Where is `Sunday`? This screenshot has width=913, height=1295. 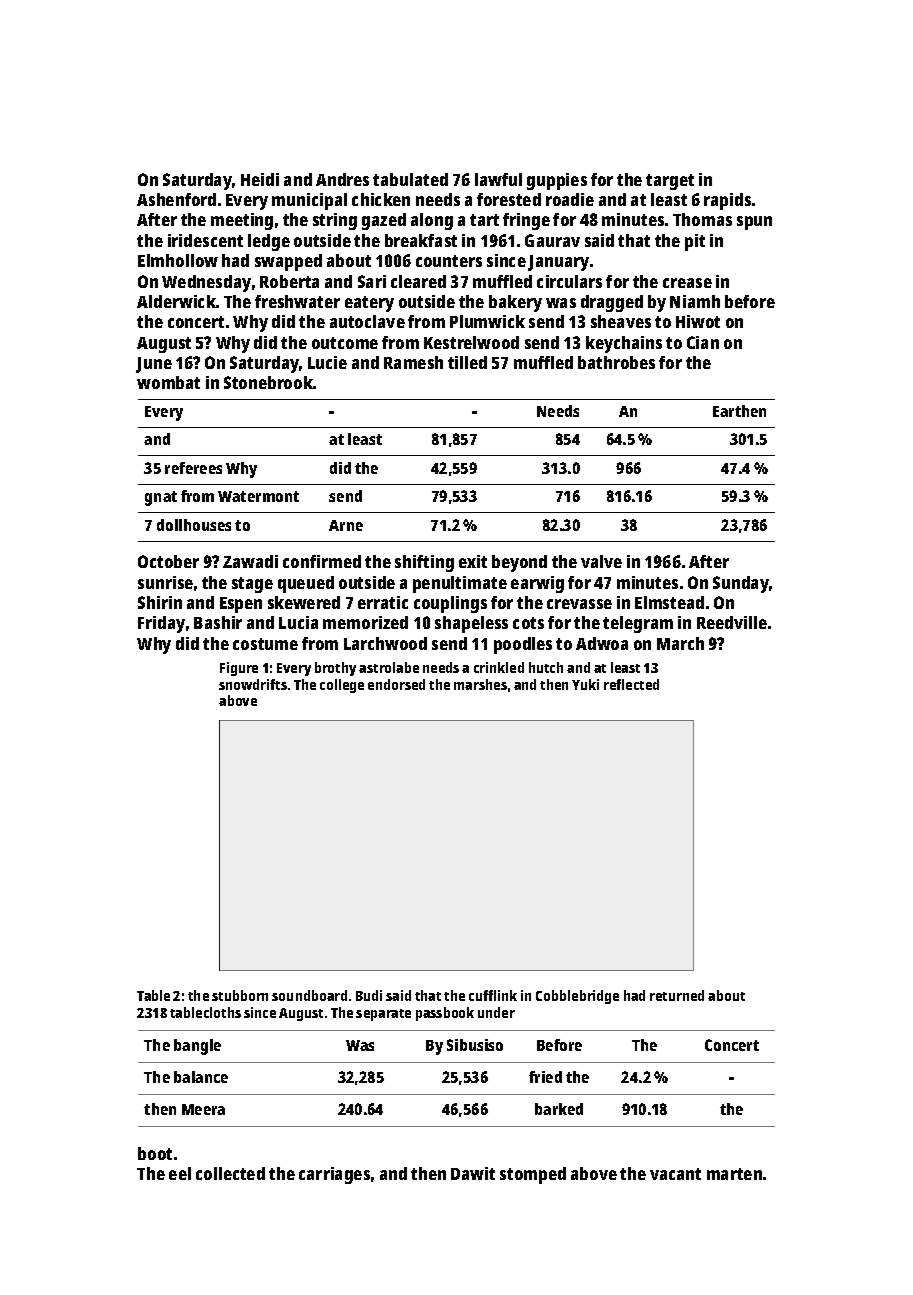
Sunday is located at coordinates (741, 584).
